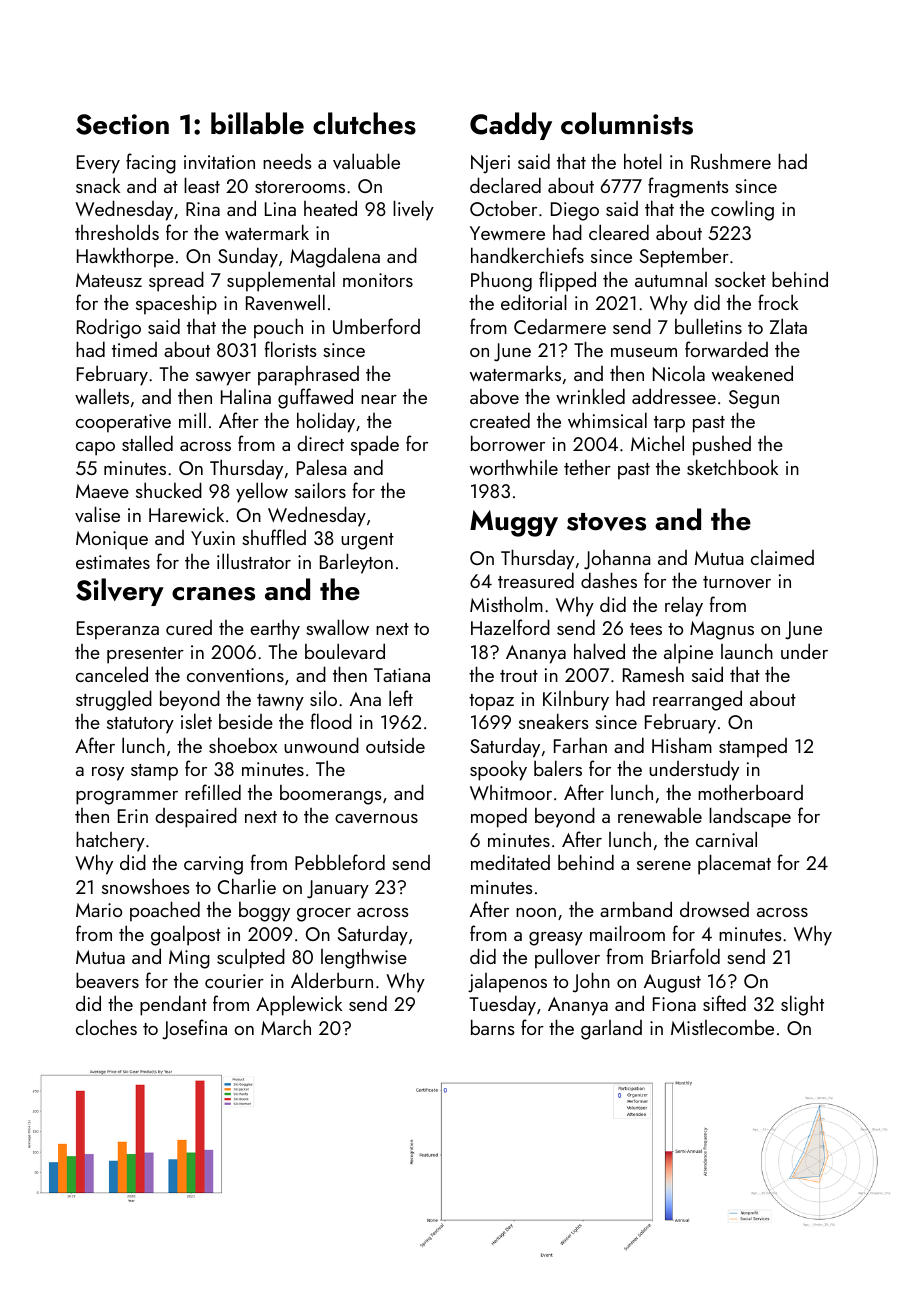  What do you see at coordinates (122, 124) in the document?
I see `Section` at bounding box center [122, 124].
